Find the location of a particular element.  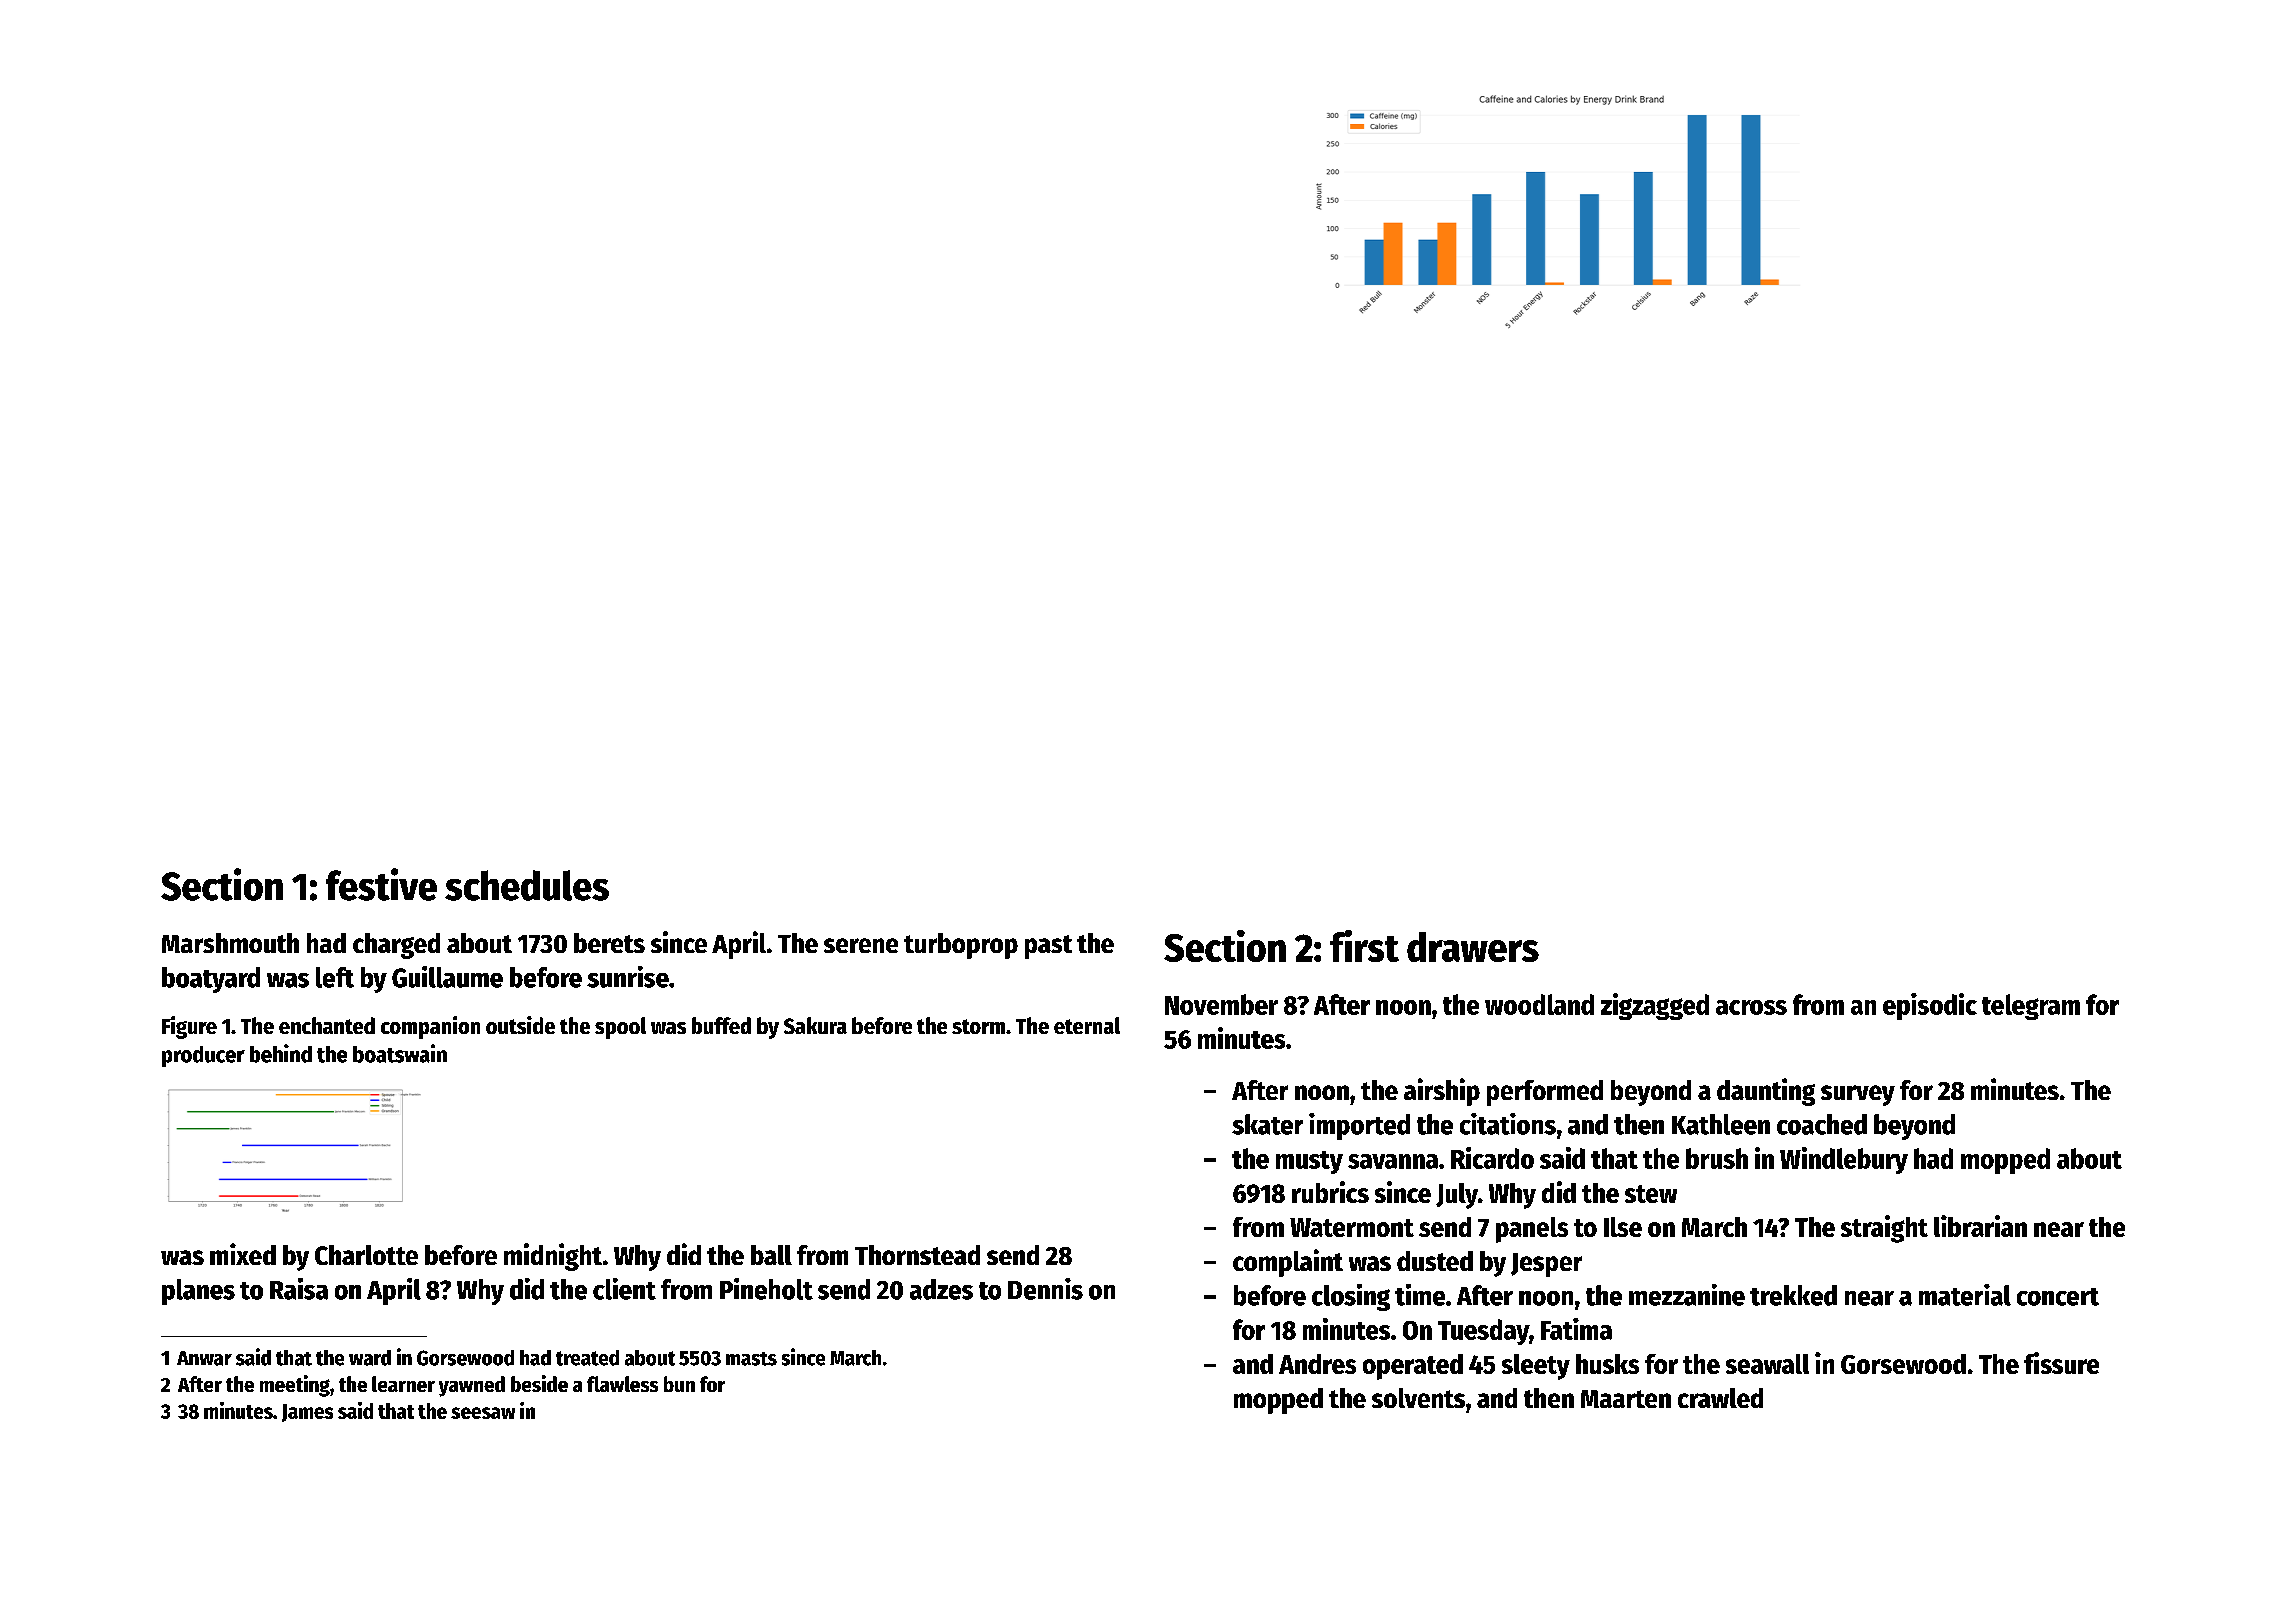

adzes is located at coordinates (941, 1289).
